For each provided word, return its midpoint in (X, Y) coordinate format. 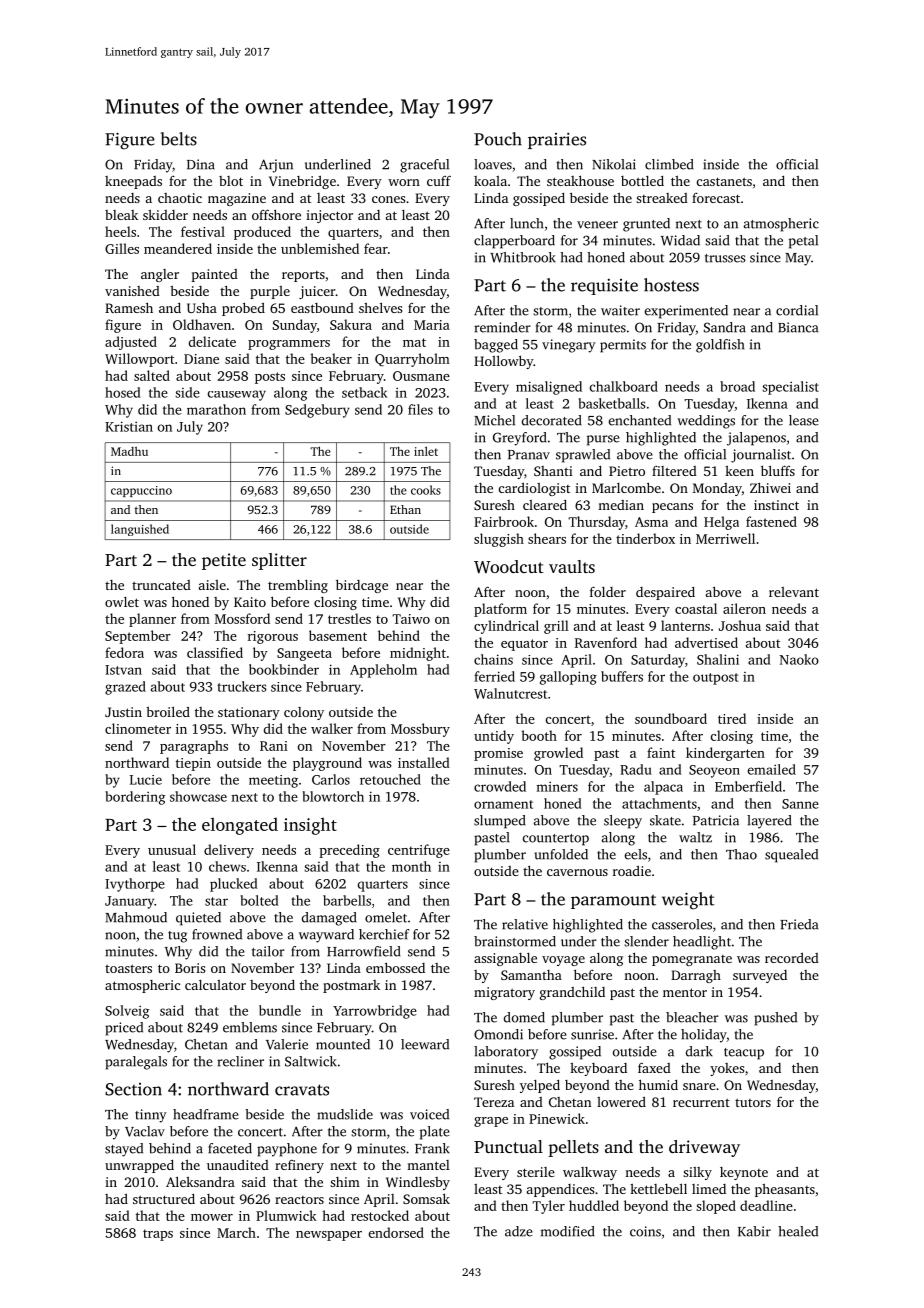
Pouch (498, 139)
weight (688, 901)
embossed (395, 967)
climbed (669, 164)
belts (179, 139)
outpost (715, 679)
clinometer (138, 728)
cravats (302, 1090)
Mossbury (420, 730)
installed (424, 762)
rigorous (273, 637)
